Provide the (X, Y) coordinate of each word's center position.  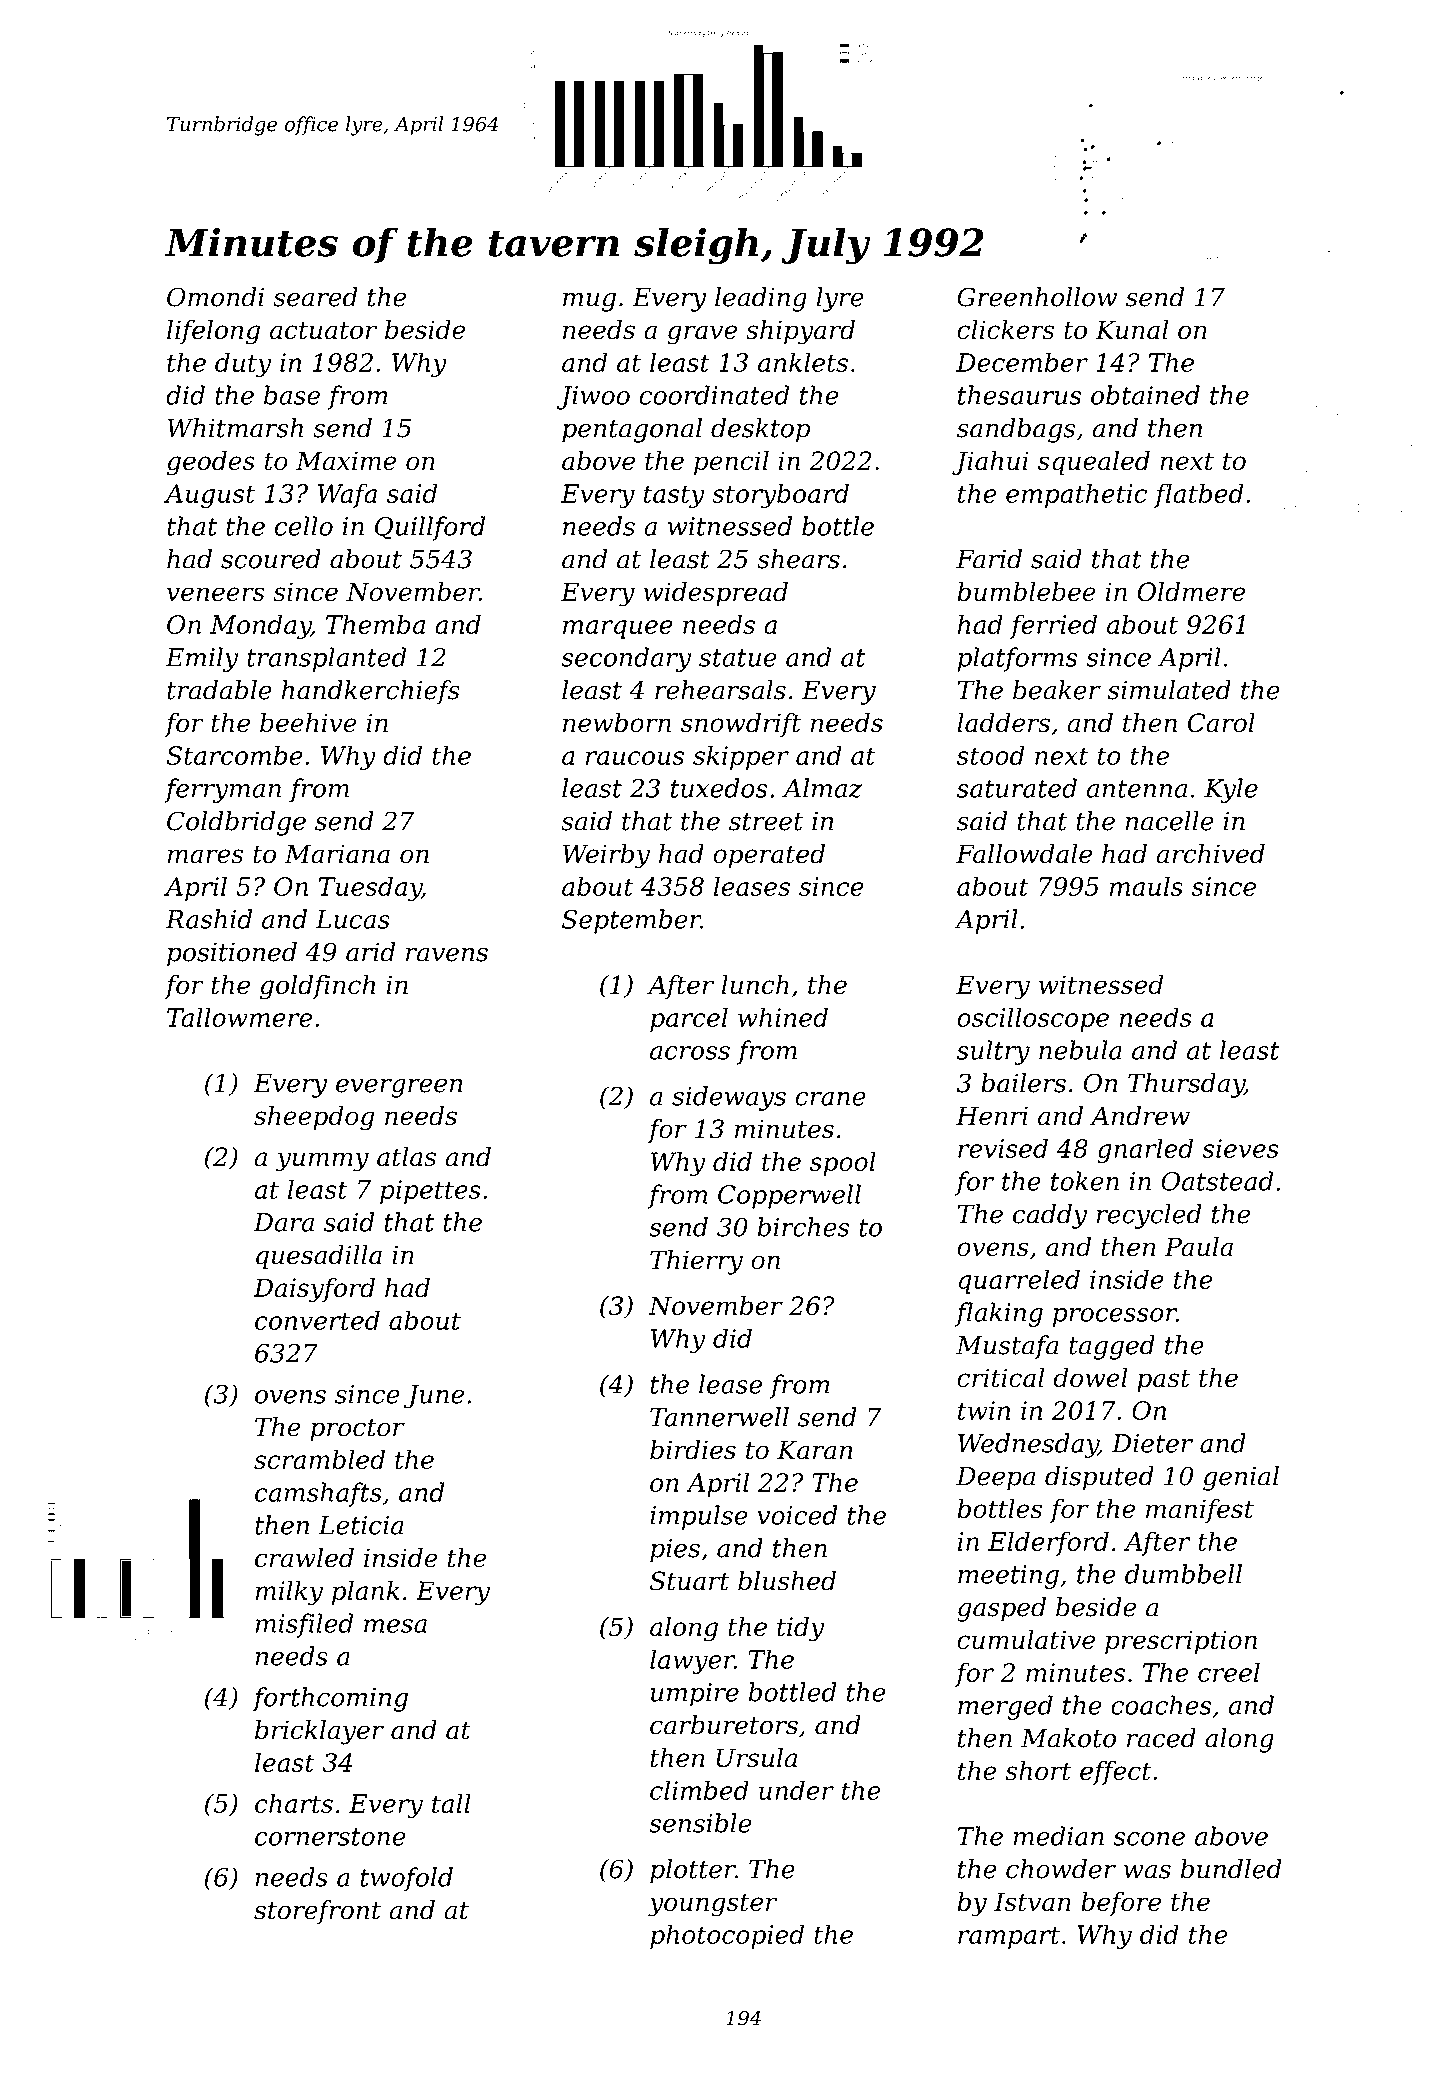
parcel (689, 1019)
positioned (232, 954)
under (796, 1790)
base (292, 395)
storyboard (780, 495)
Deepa (995, 1479)
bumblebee (1026, 592)
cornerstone (330, 1837)
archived (1211, 853)
